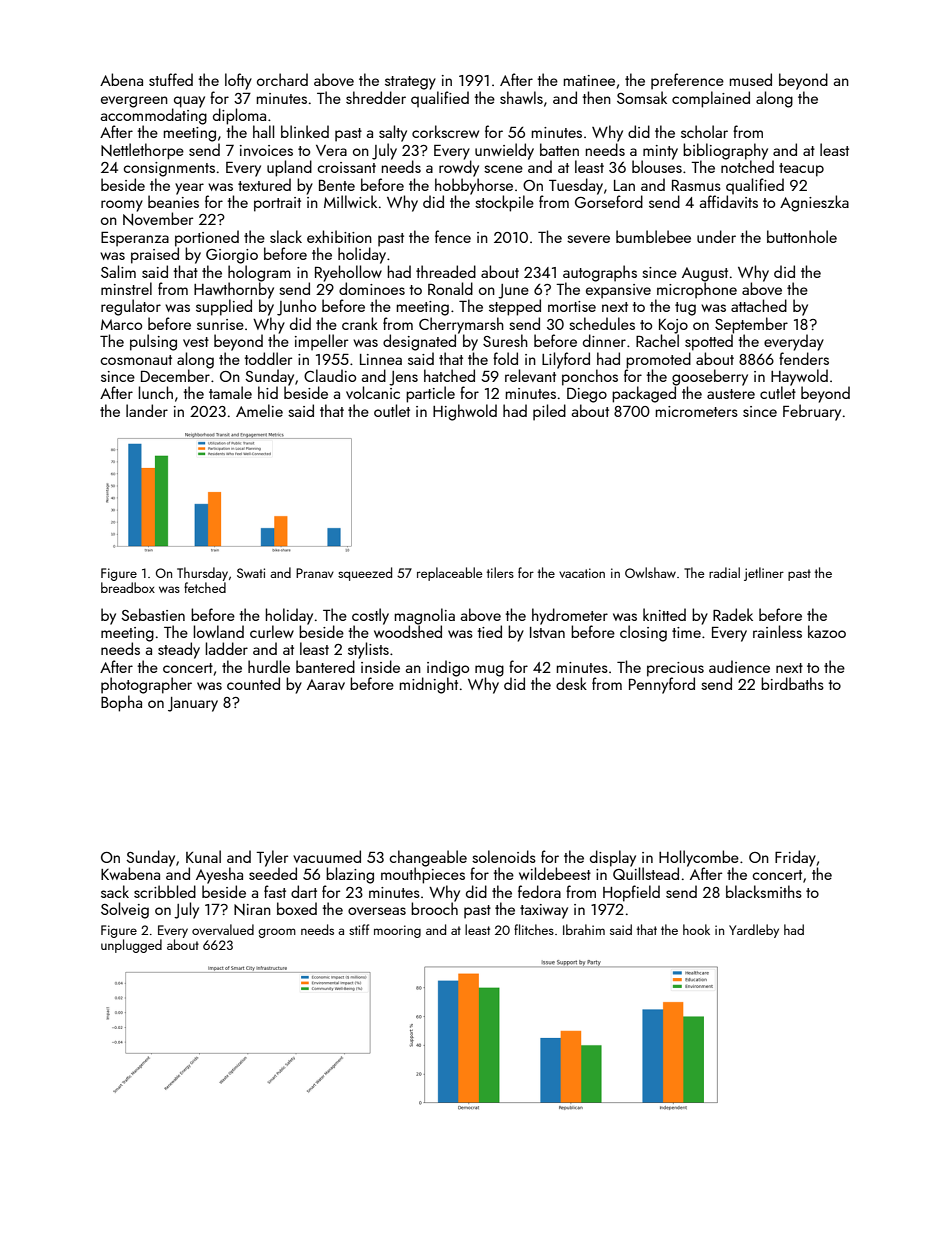 The image size is (952, 1233). I want to click on groom, so click(277, 933).
